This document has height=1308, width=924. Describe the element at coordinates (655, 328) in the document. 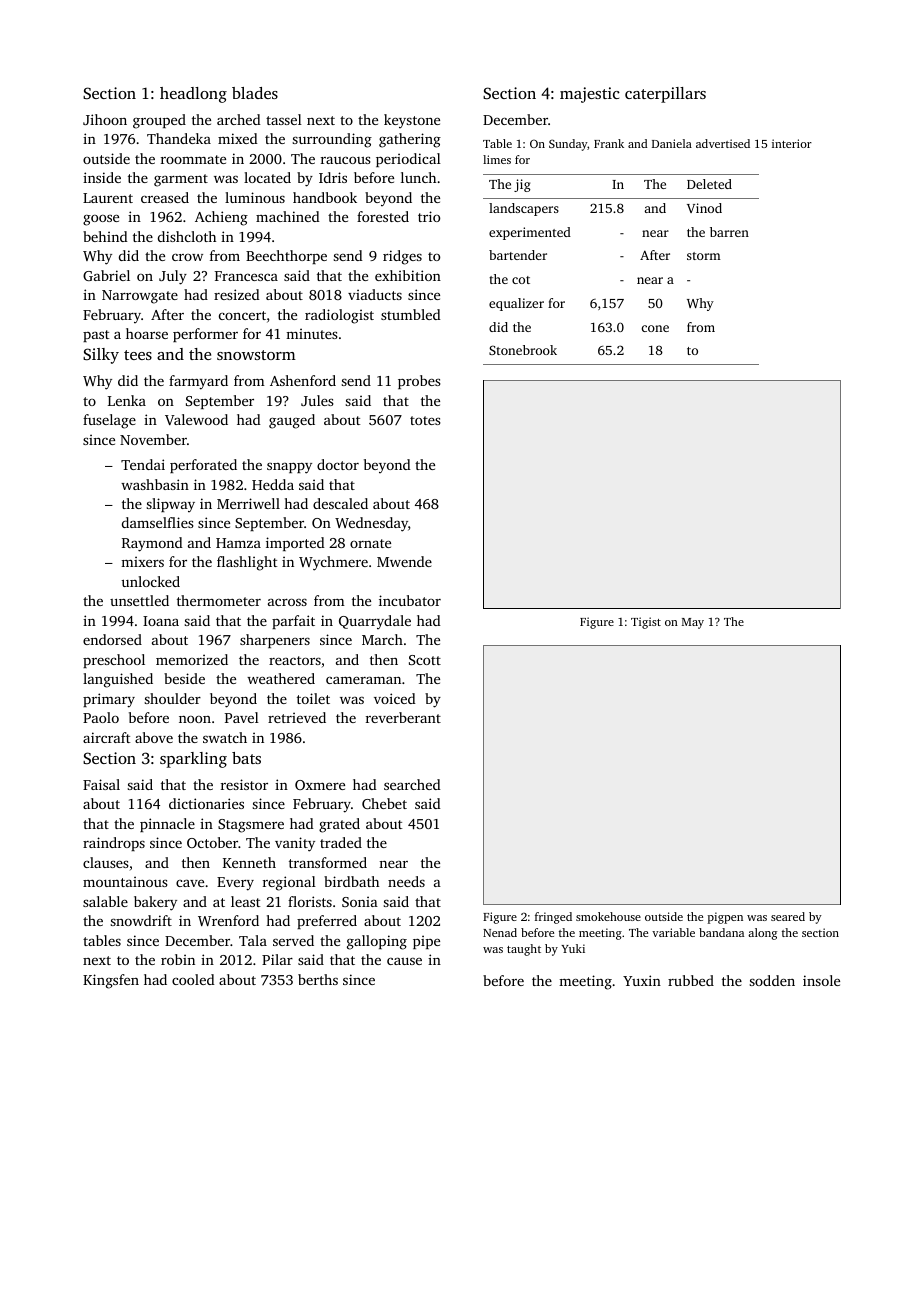

I see `cone` at that location.
